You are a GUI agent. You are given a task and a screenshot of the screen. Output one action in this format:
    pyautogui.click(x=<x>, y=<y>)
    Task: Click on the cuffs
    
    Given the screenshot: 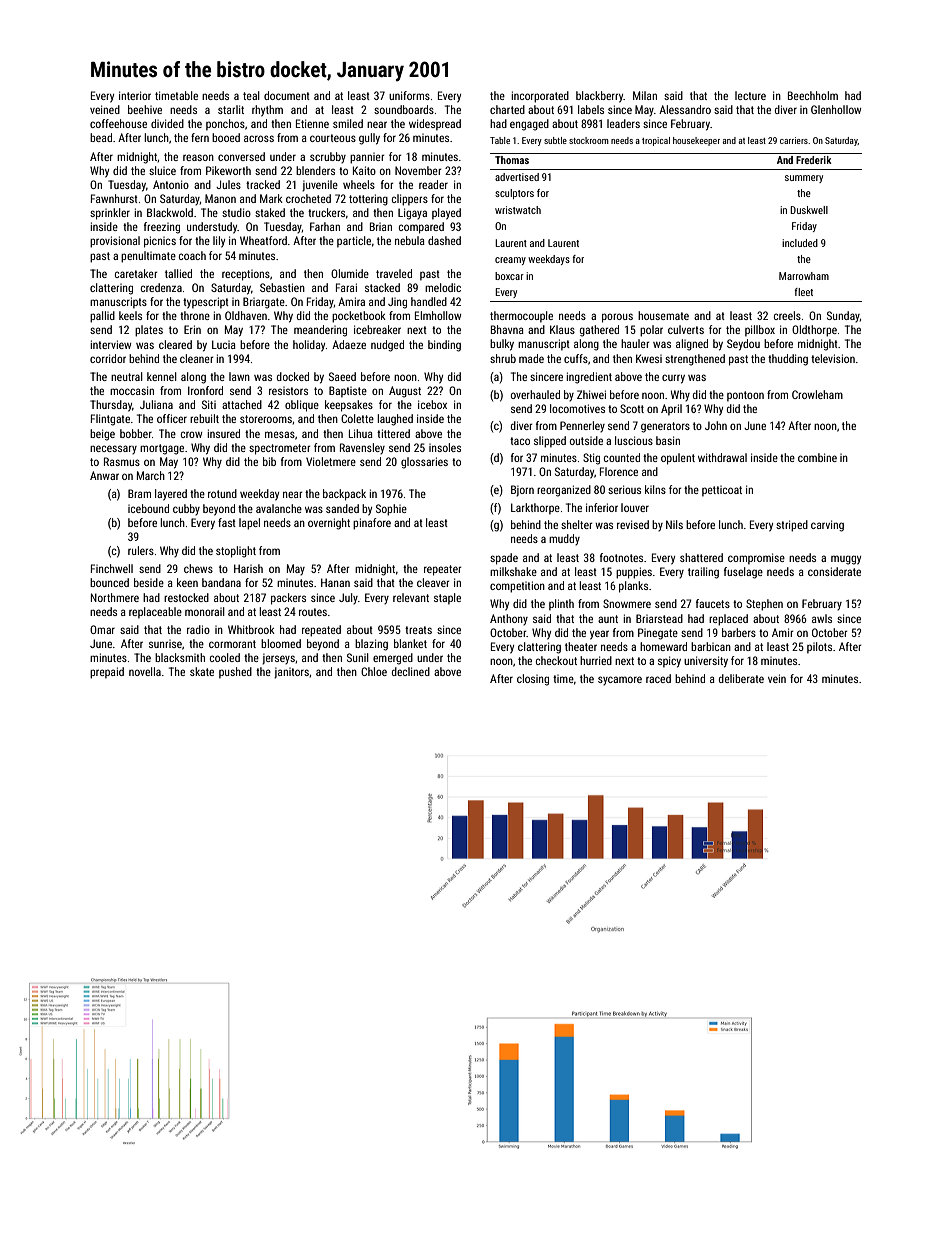 What is the action you would take?
    pyautogui.click(x=576, y=358)
